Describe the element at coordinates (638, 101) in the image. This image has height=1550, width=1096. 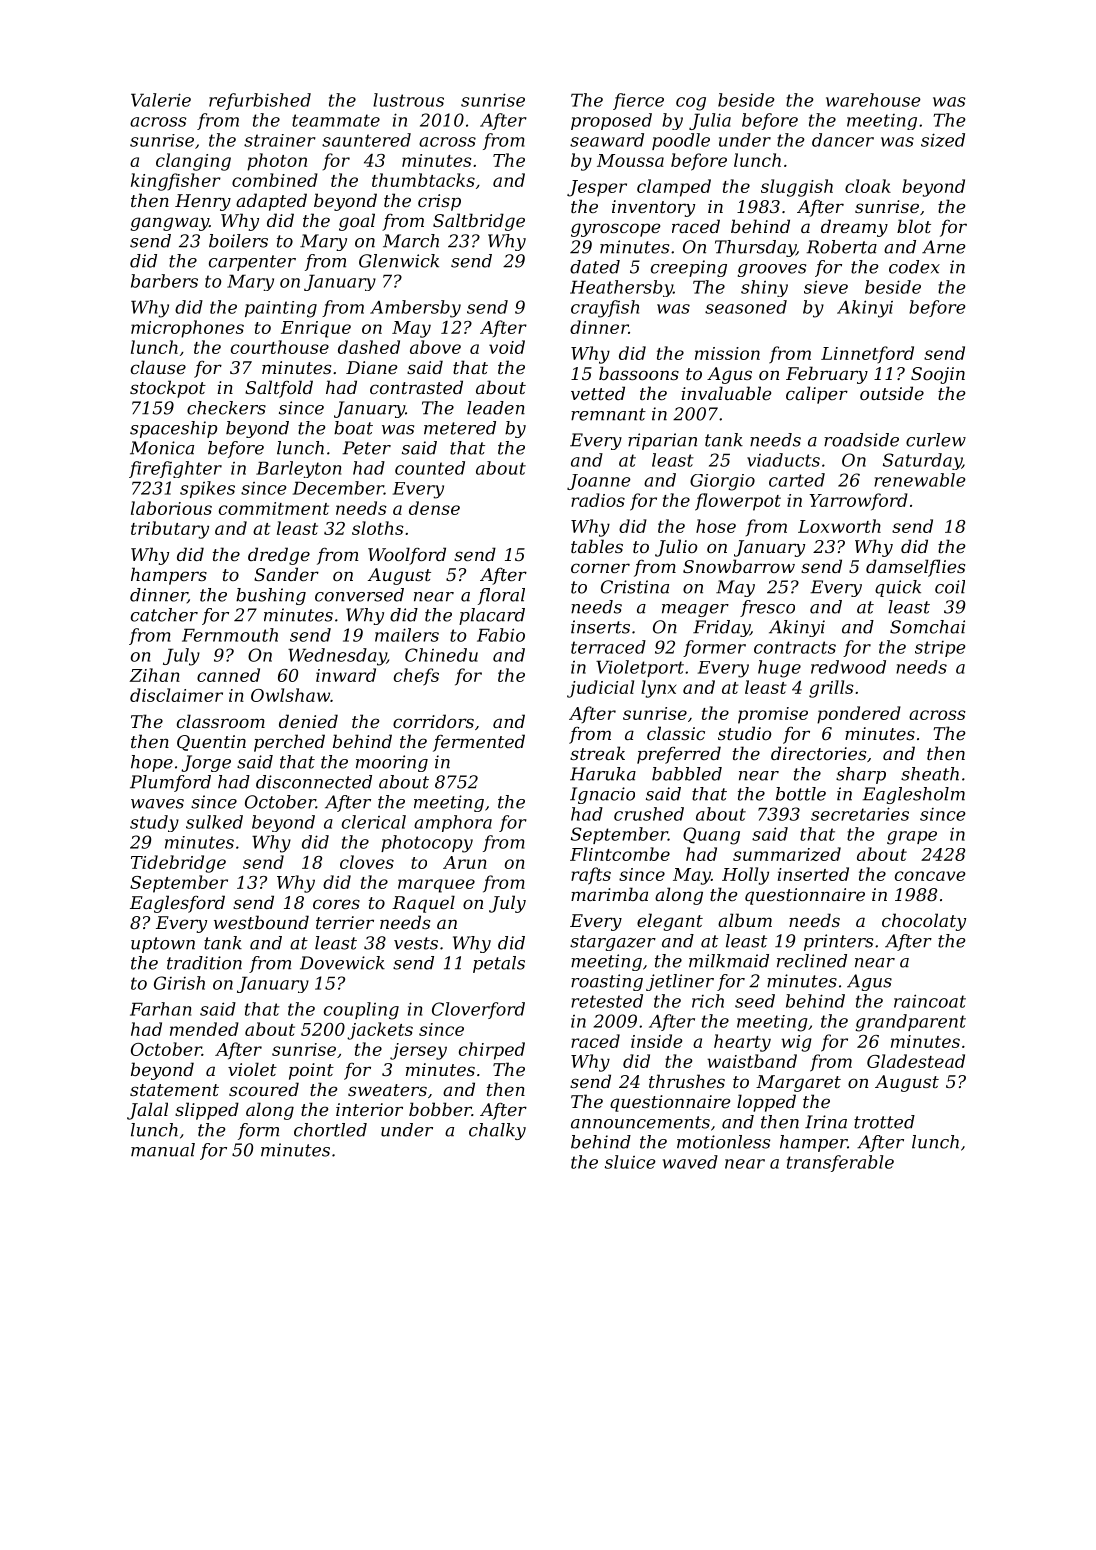
I see `fierce` at that location.
